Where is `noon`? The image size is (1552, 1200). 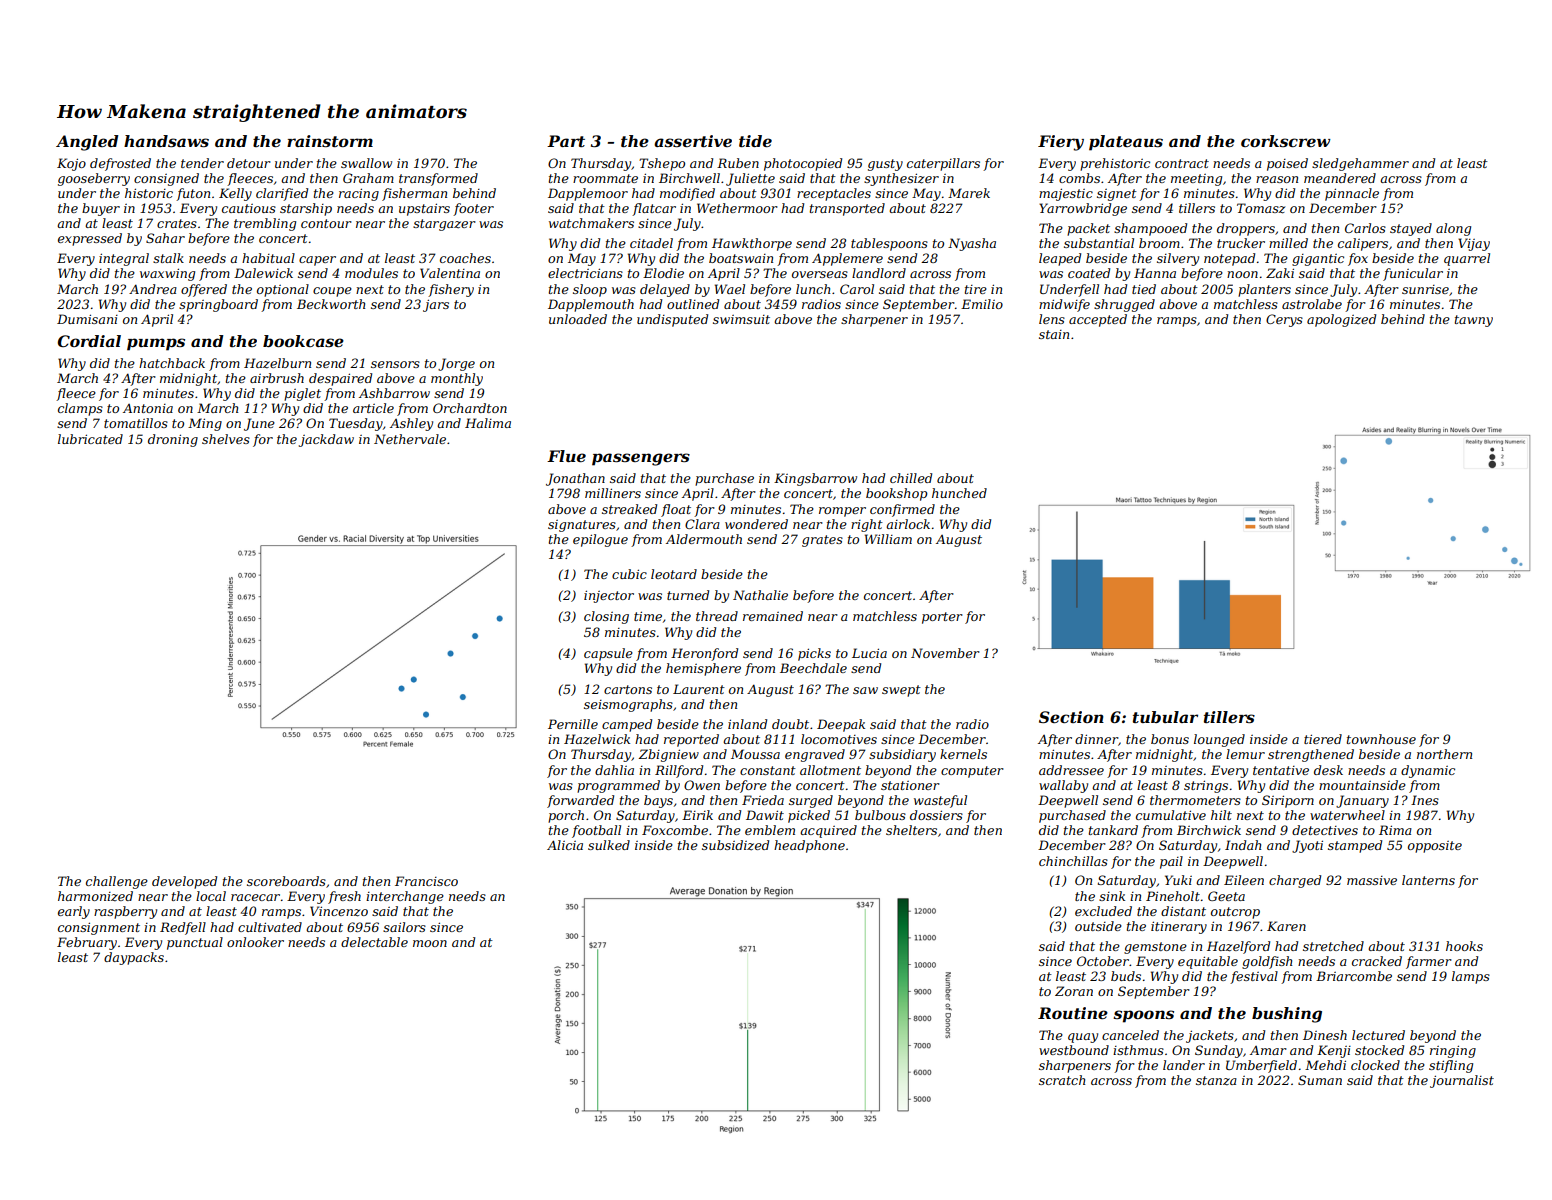 noon is located at coordinates (1242, 274).
